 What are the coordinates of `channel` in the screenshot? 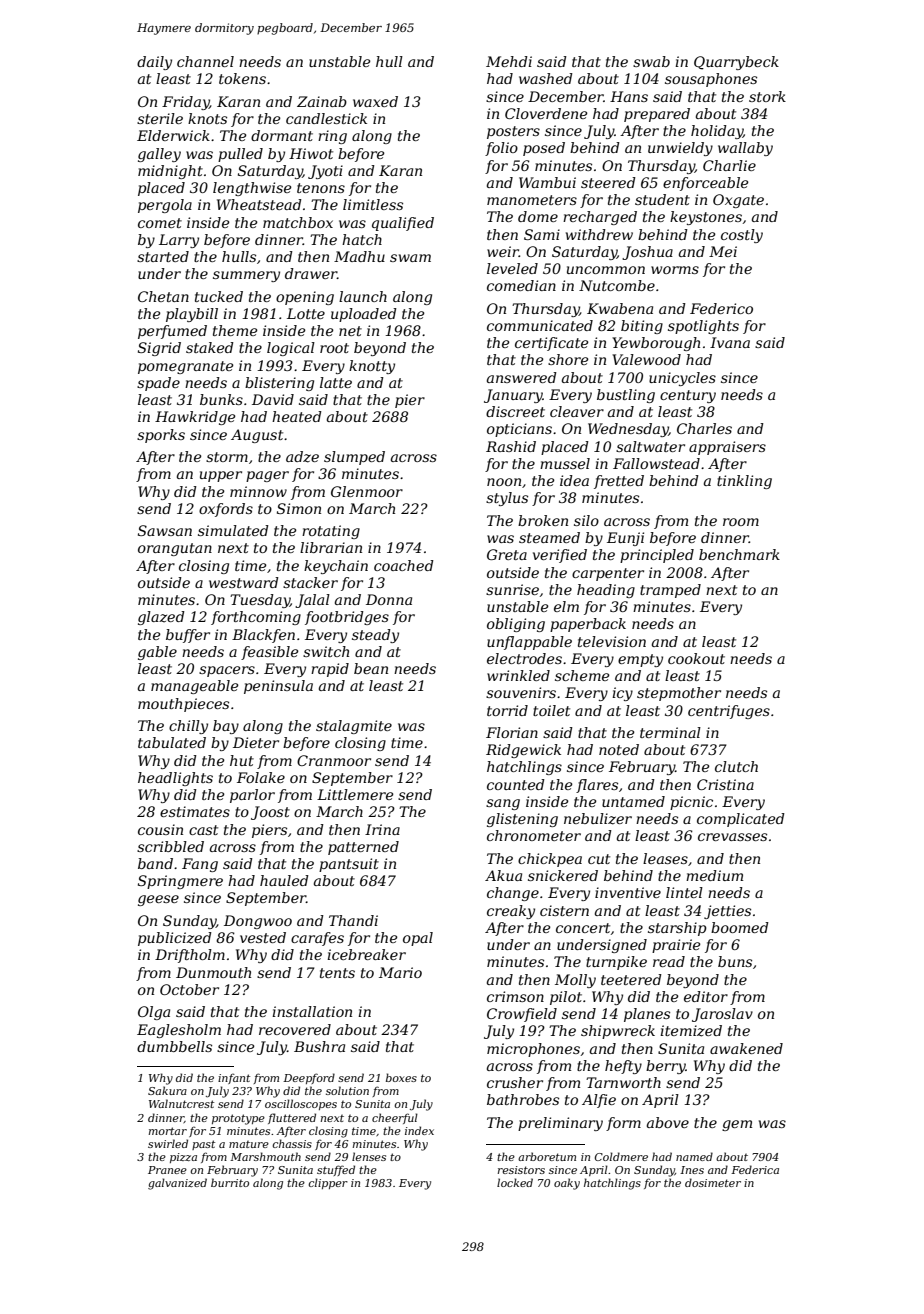 It's located at (205, 61).
